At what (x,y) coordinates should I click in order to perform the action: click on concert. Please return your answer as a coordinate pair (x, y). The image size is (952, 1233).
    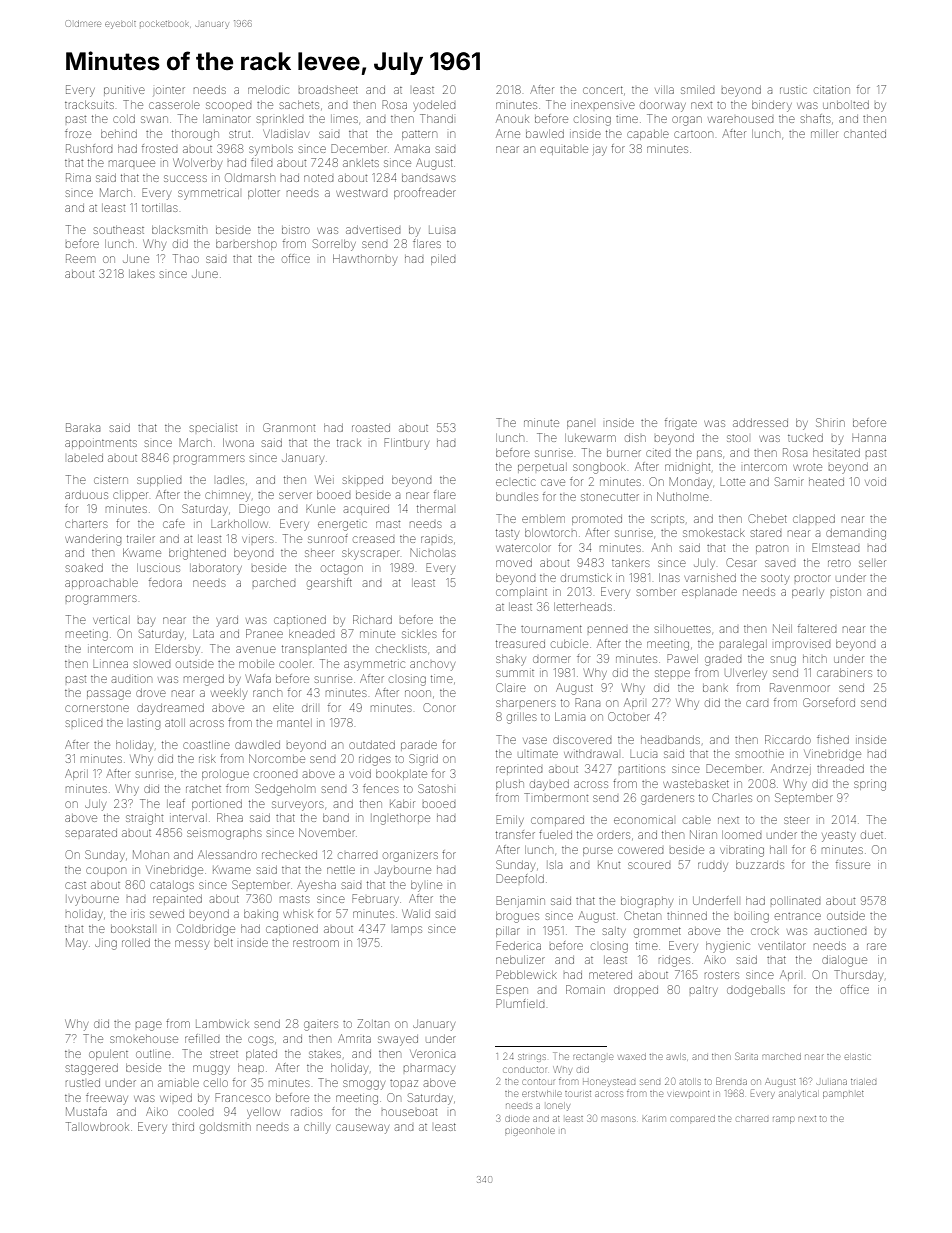
    Looking at the image, I should click on (603, 90).
